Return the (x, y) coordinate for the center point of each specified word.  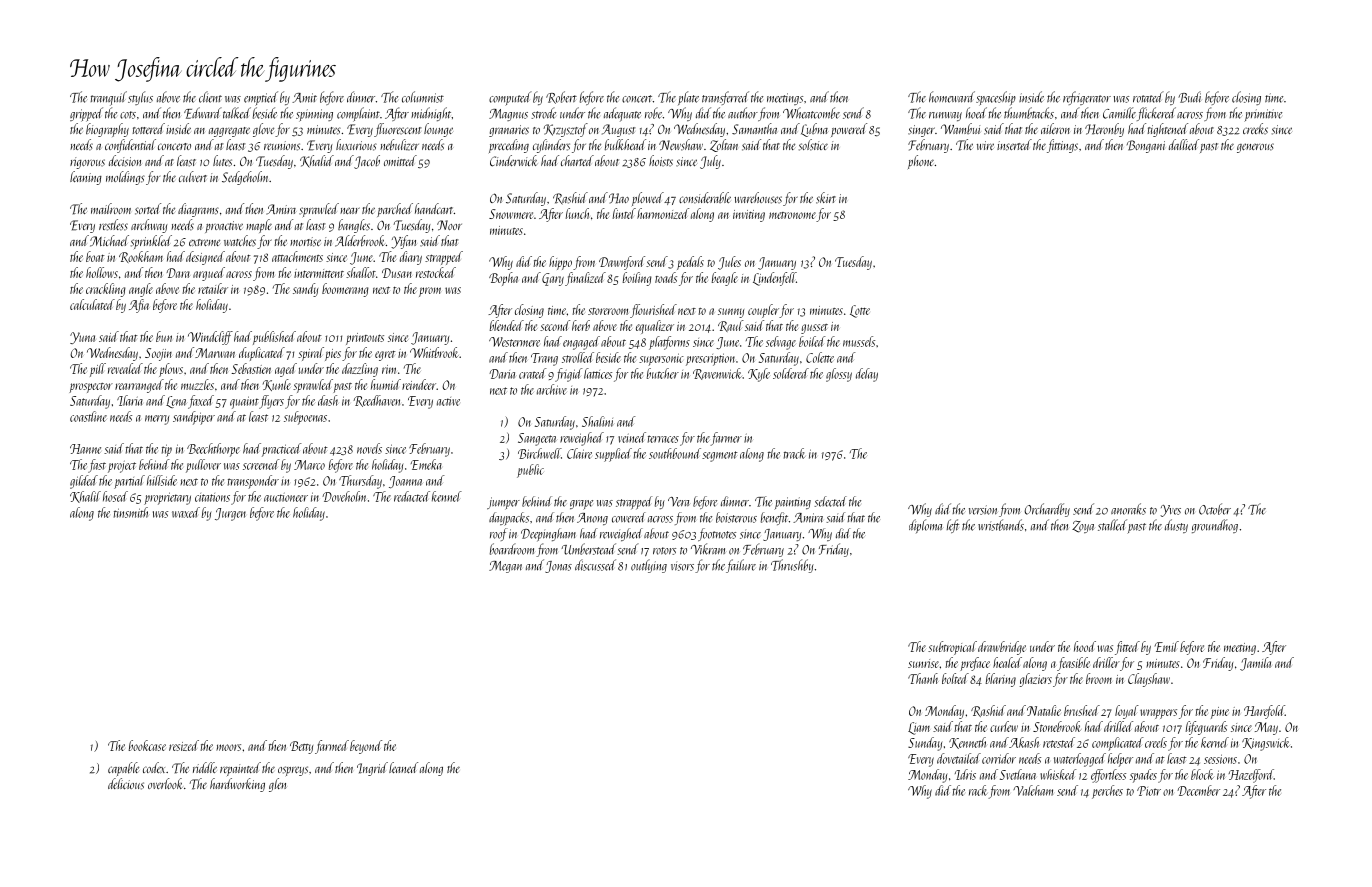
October (1215, 509)
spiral (311, 354)
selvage (781, 343)
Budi (1189, 97)
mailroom (111, 208)
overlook (165, 783)
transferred (725, 98)
